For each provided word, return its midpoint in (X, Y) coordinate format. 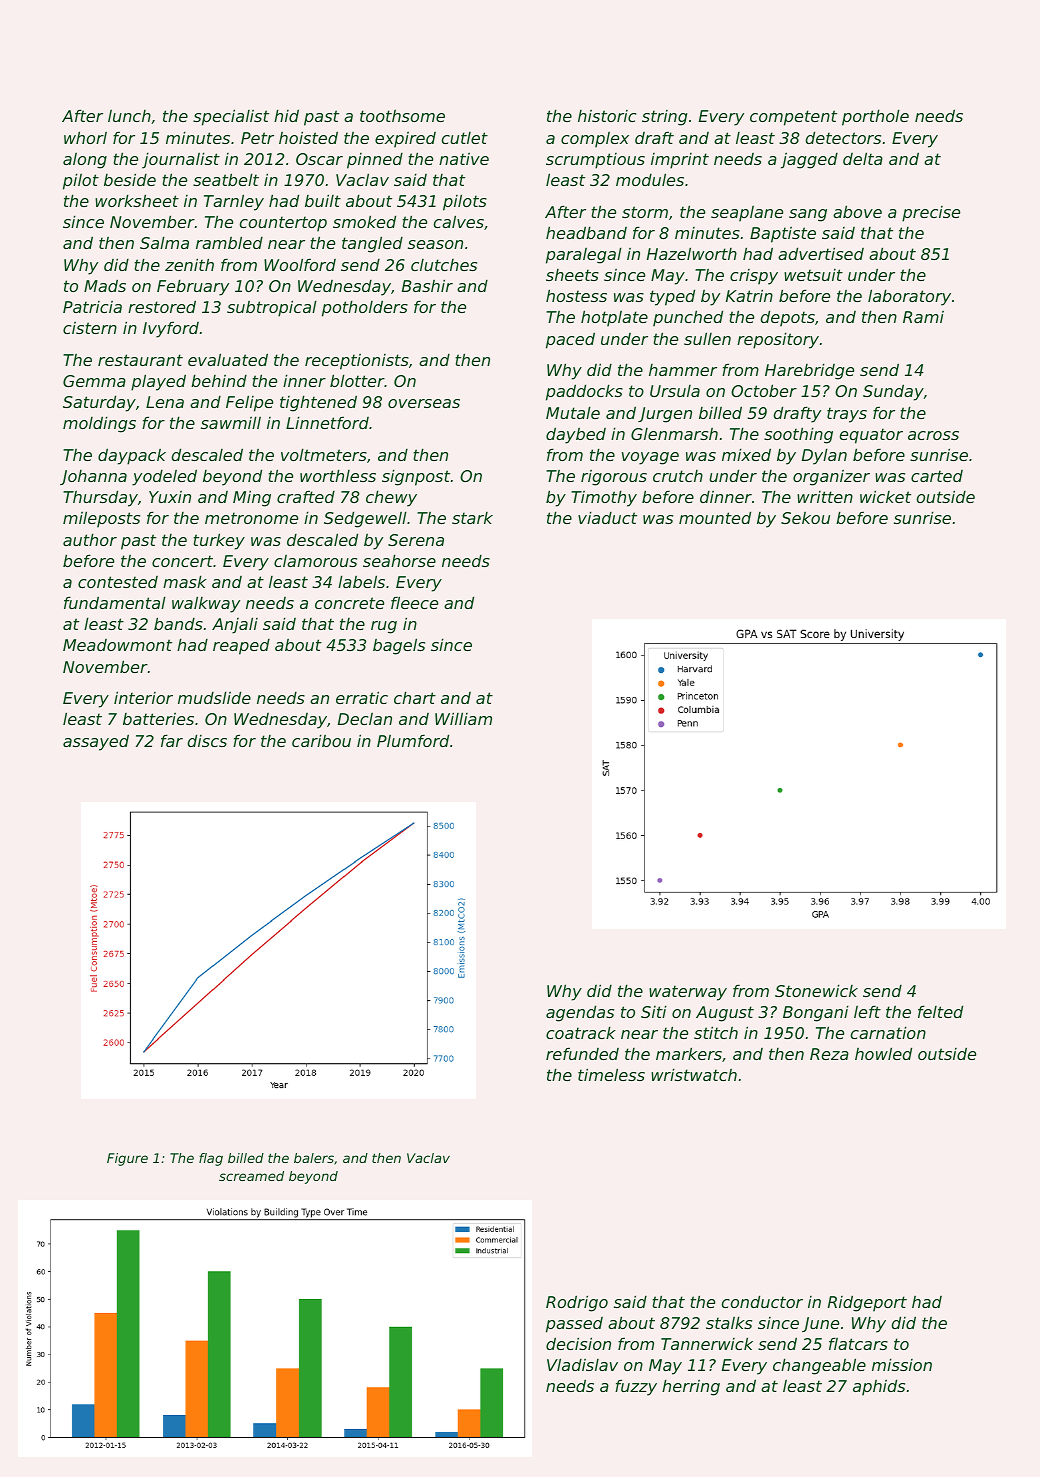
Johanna (93, 477)
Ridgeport (867, 1303)
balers (314, 1158)
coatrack (581, 1032)
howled (883, 1053)
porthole (875, 117)
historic (607, 116)
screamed (251, 1176)
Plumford (413, 740)
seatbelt (226, 179)
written (825, 497)
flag (211, 1159)
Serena (416, 540)
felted (940, 1011)
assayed (96, 742)
